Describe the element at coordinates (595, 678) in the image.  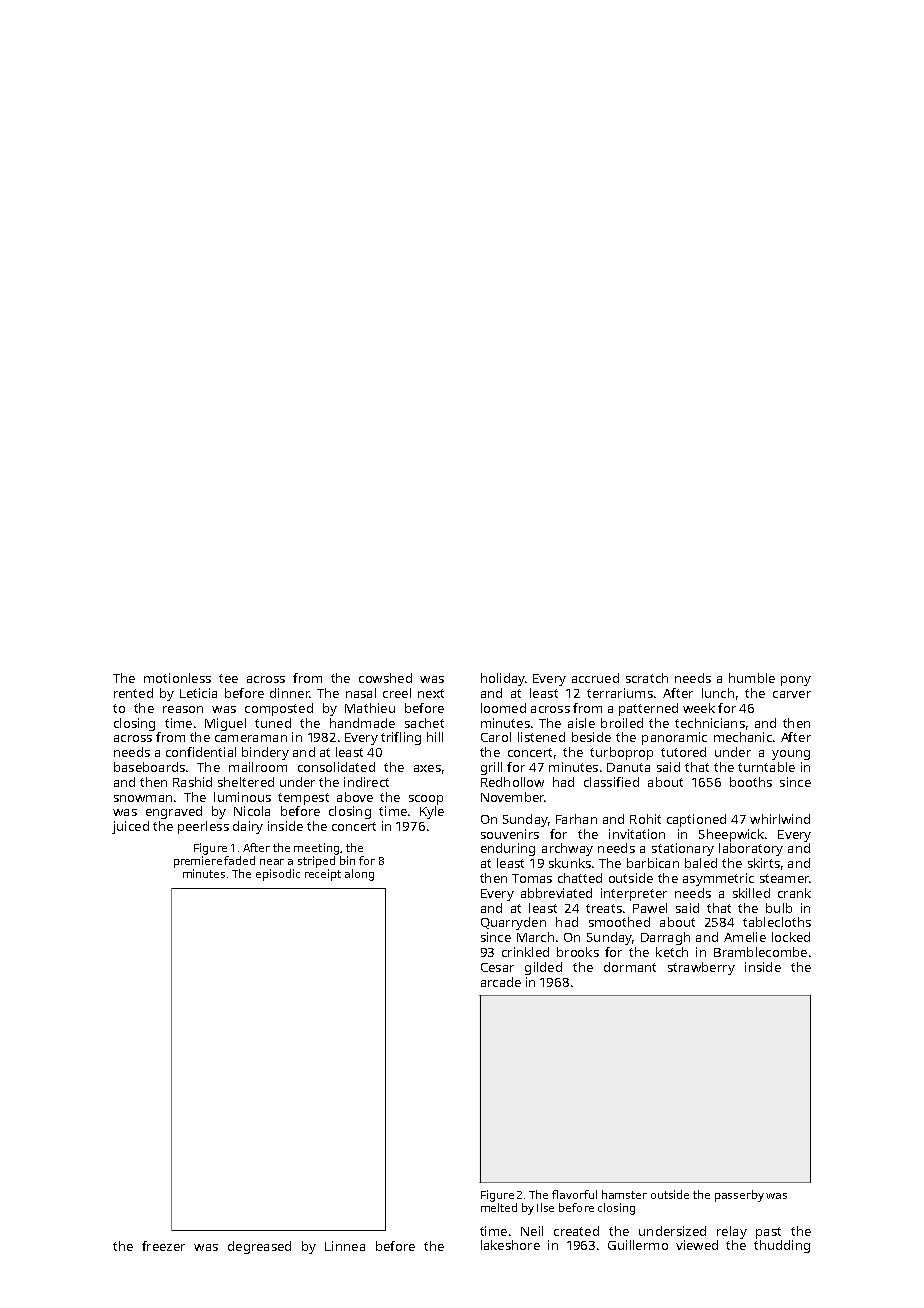
I see `accrued` at that location.
